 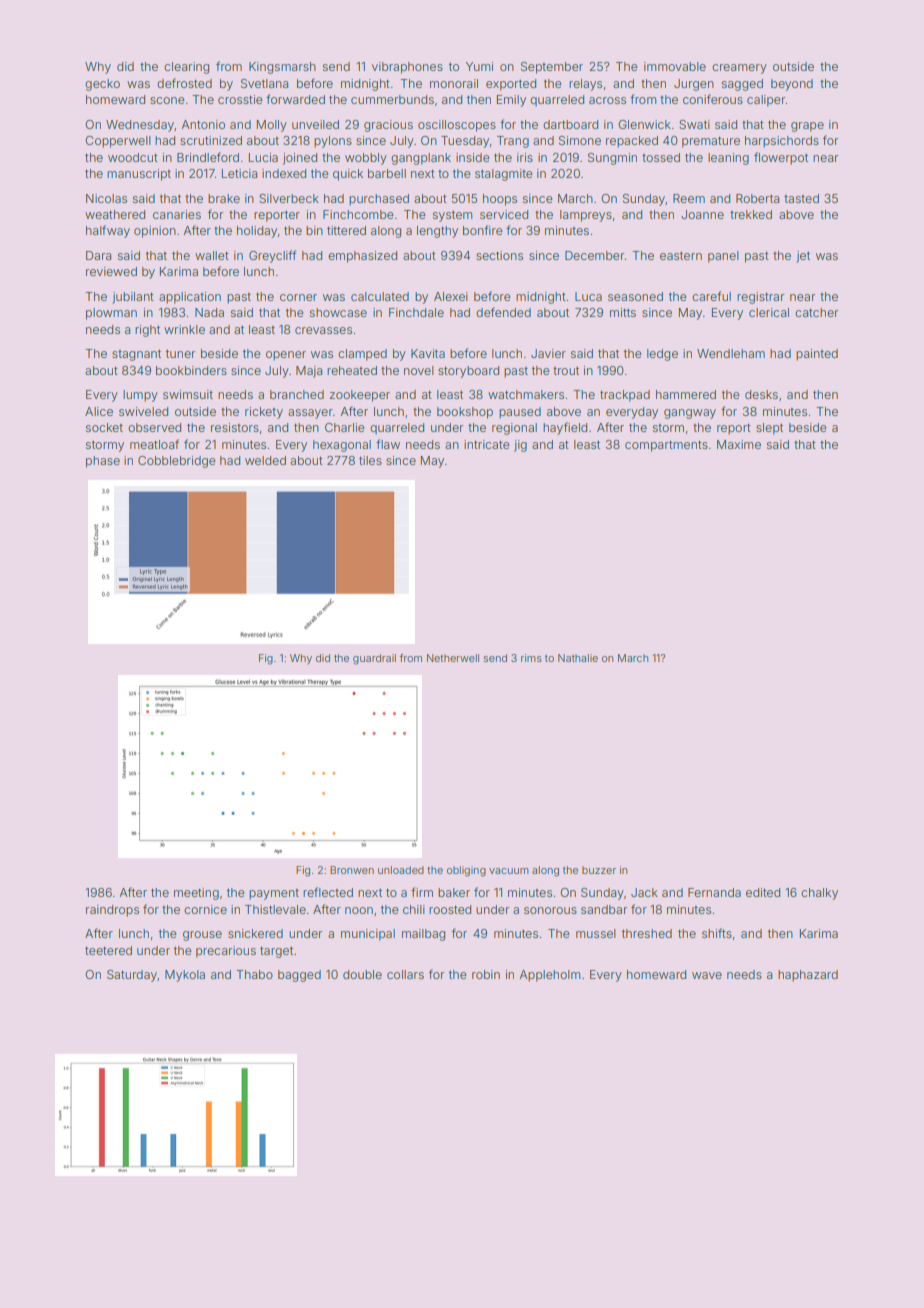 I want to click on trekked, so click(x=751, y=214).
